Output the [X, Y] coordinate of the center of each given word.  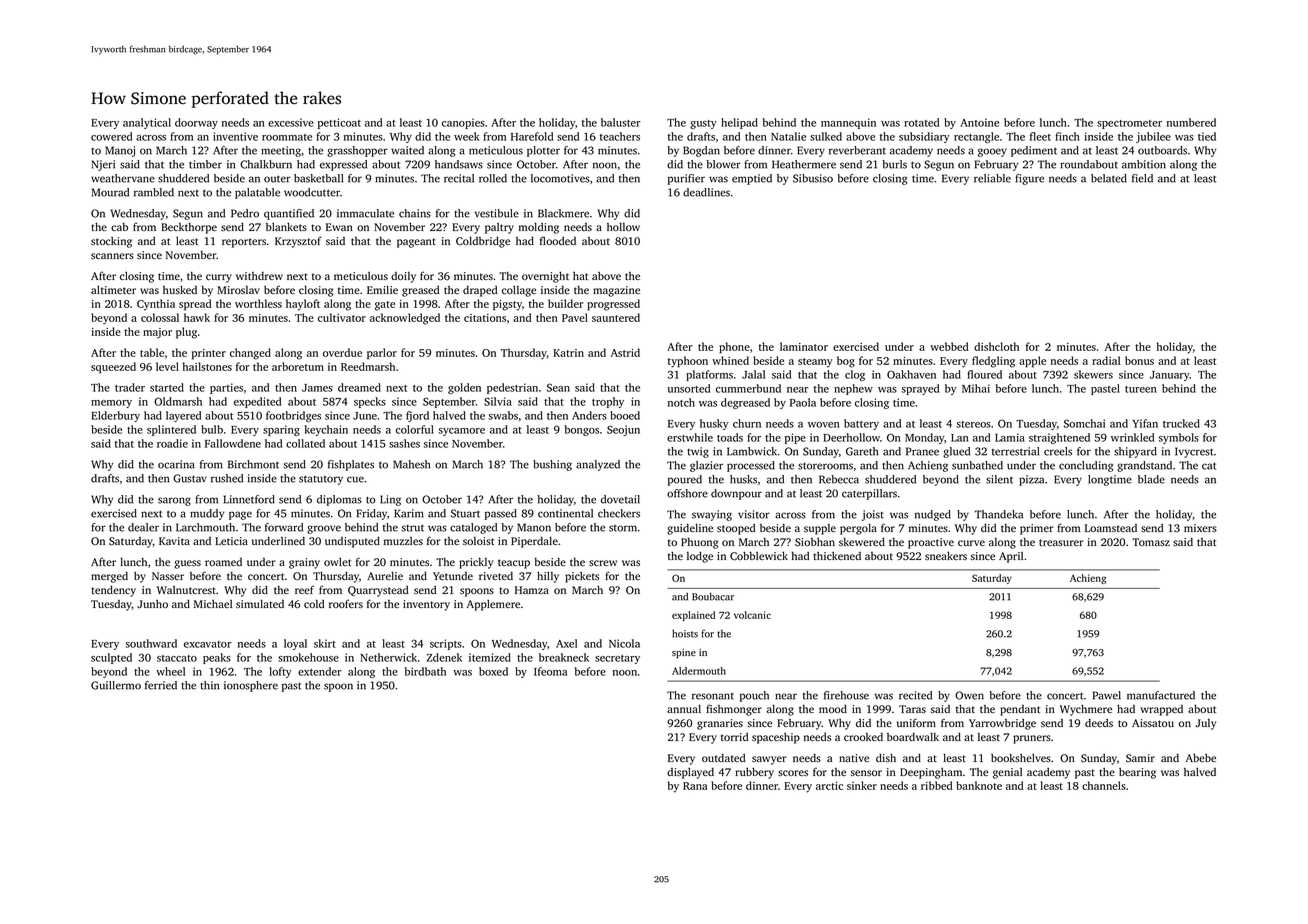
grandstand [1144, 466]
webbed [949, 346]
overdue [342, 352]
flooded [558, 240]
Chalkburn [266, 164]
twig [698, 452]
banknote [979, 785]
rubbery [754, 773]
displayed [690, 773]
